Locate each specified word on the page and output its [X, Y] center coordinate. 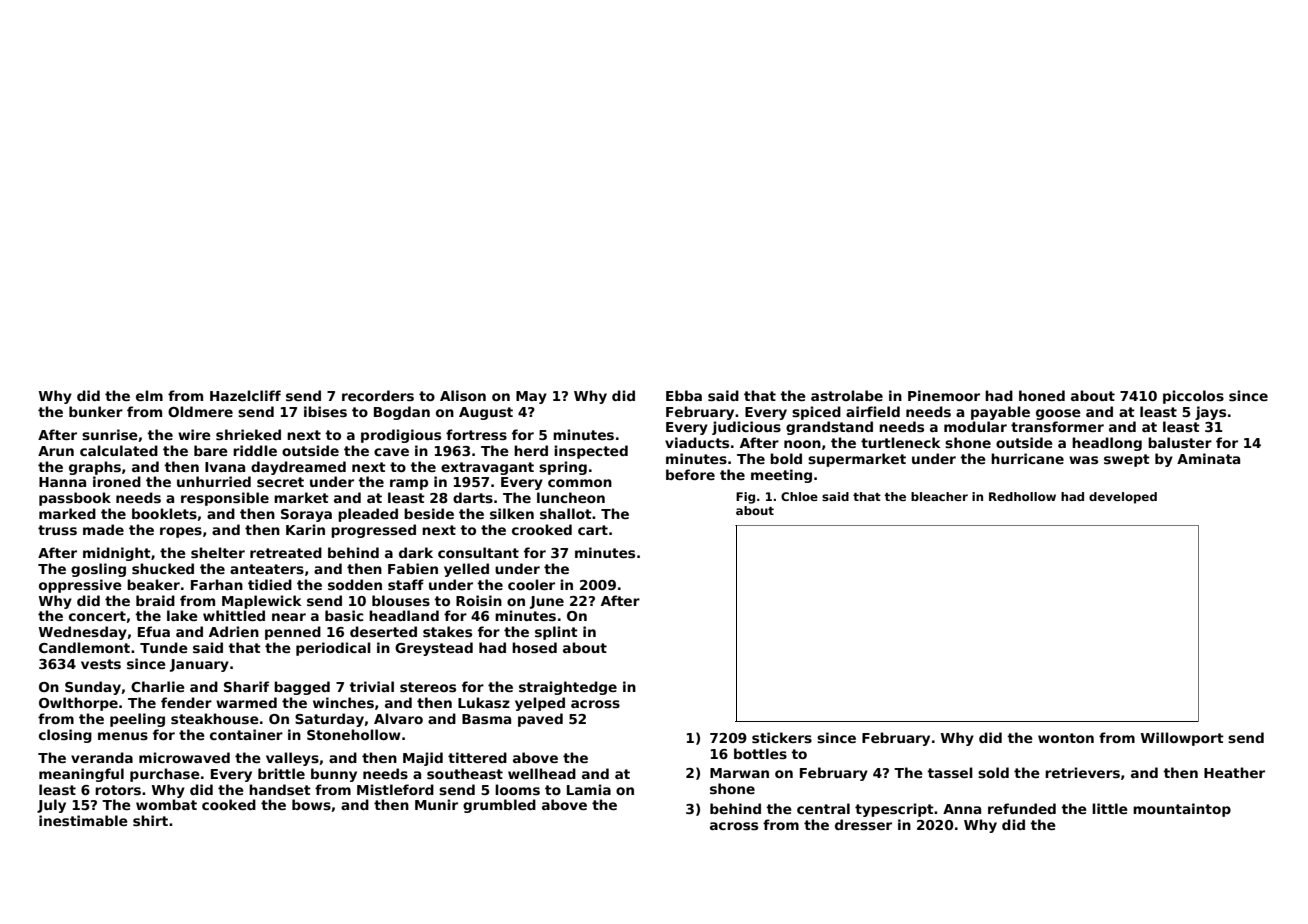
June [547, 602]
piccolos [1193, 397]
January [199, 665]
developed [1123, 498]
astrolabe [847, 395]
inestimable [83, 820]
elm [149, 395]
